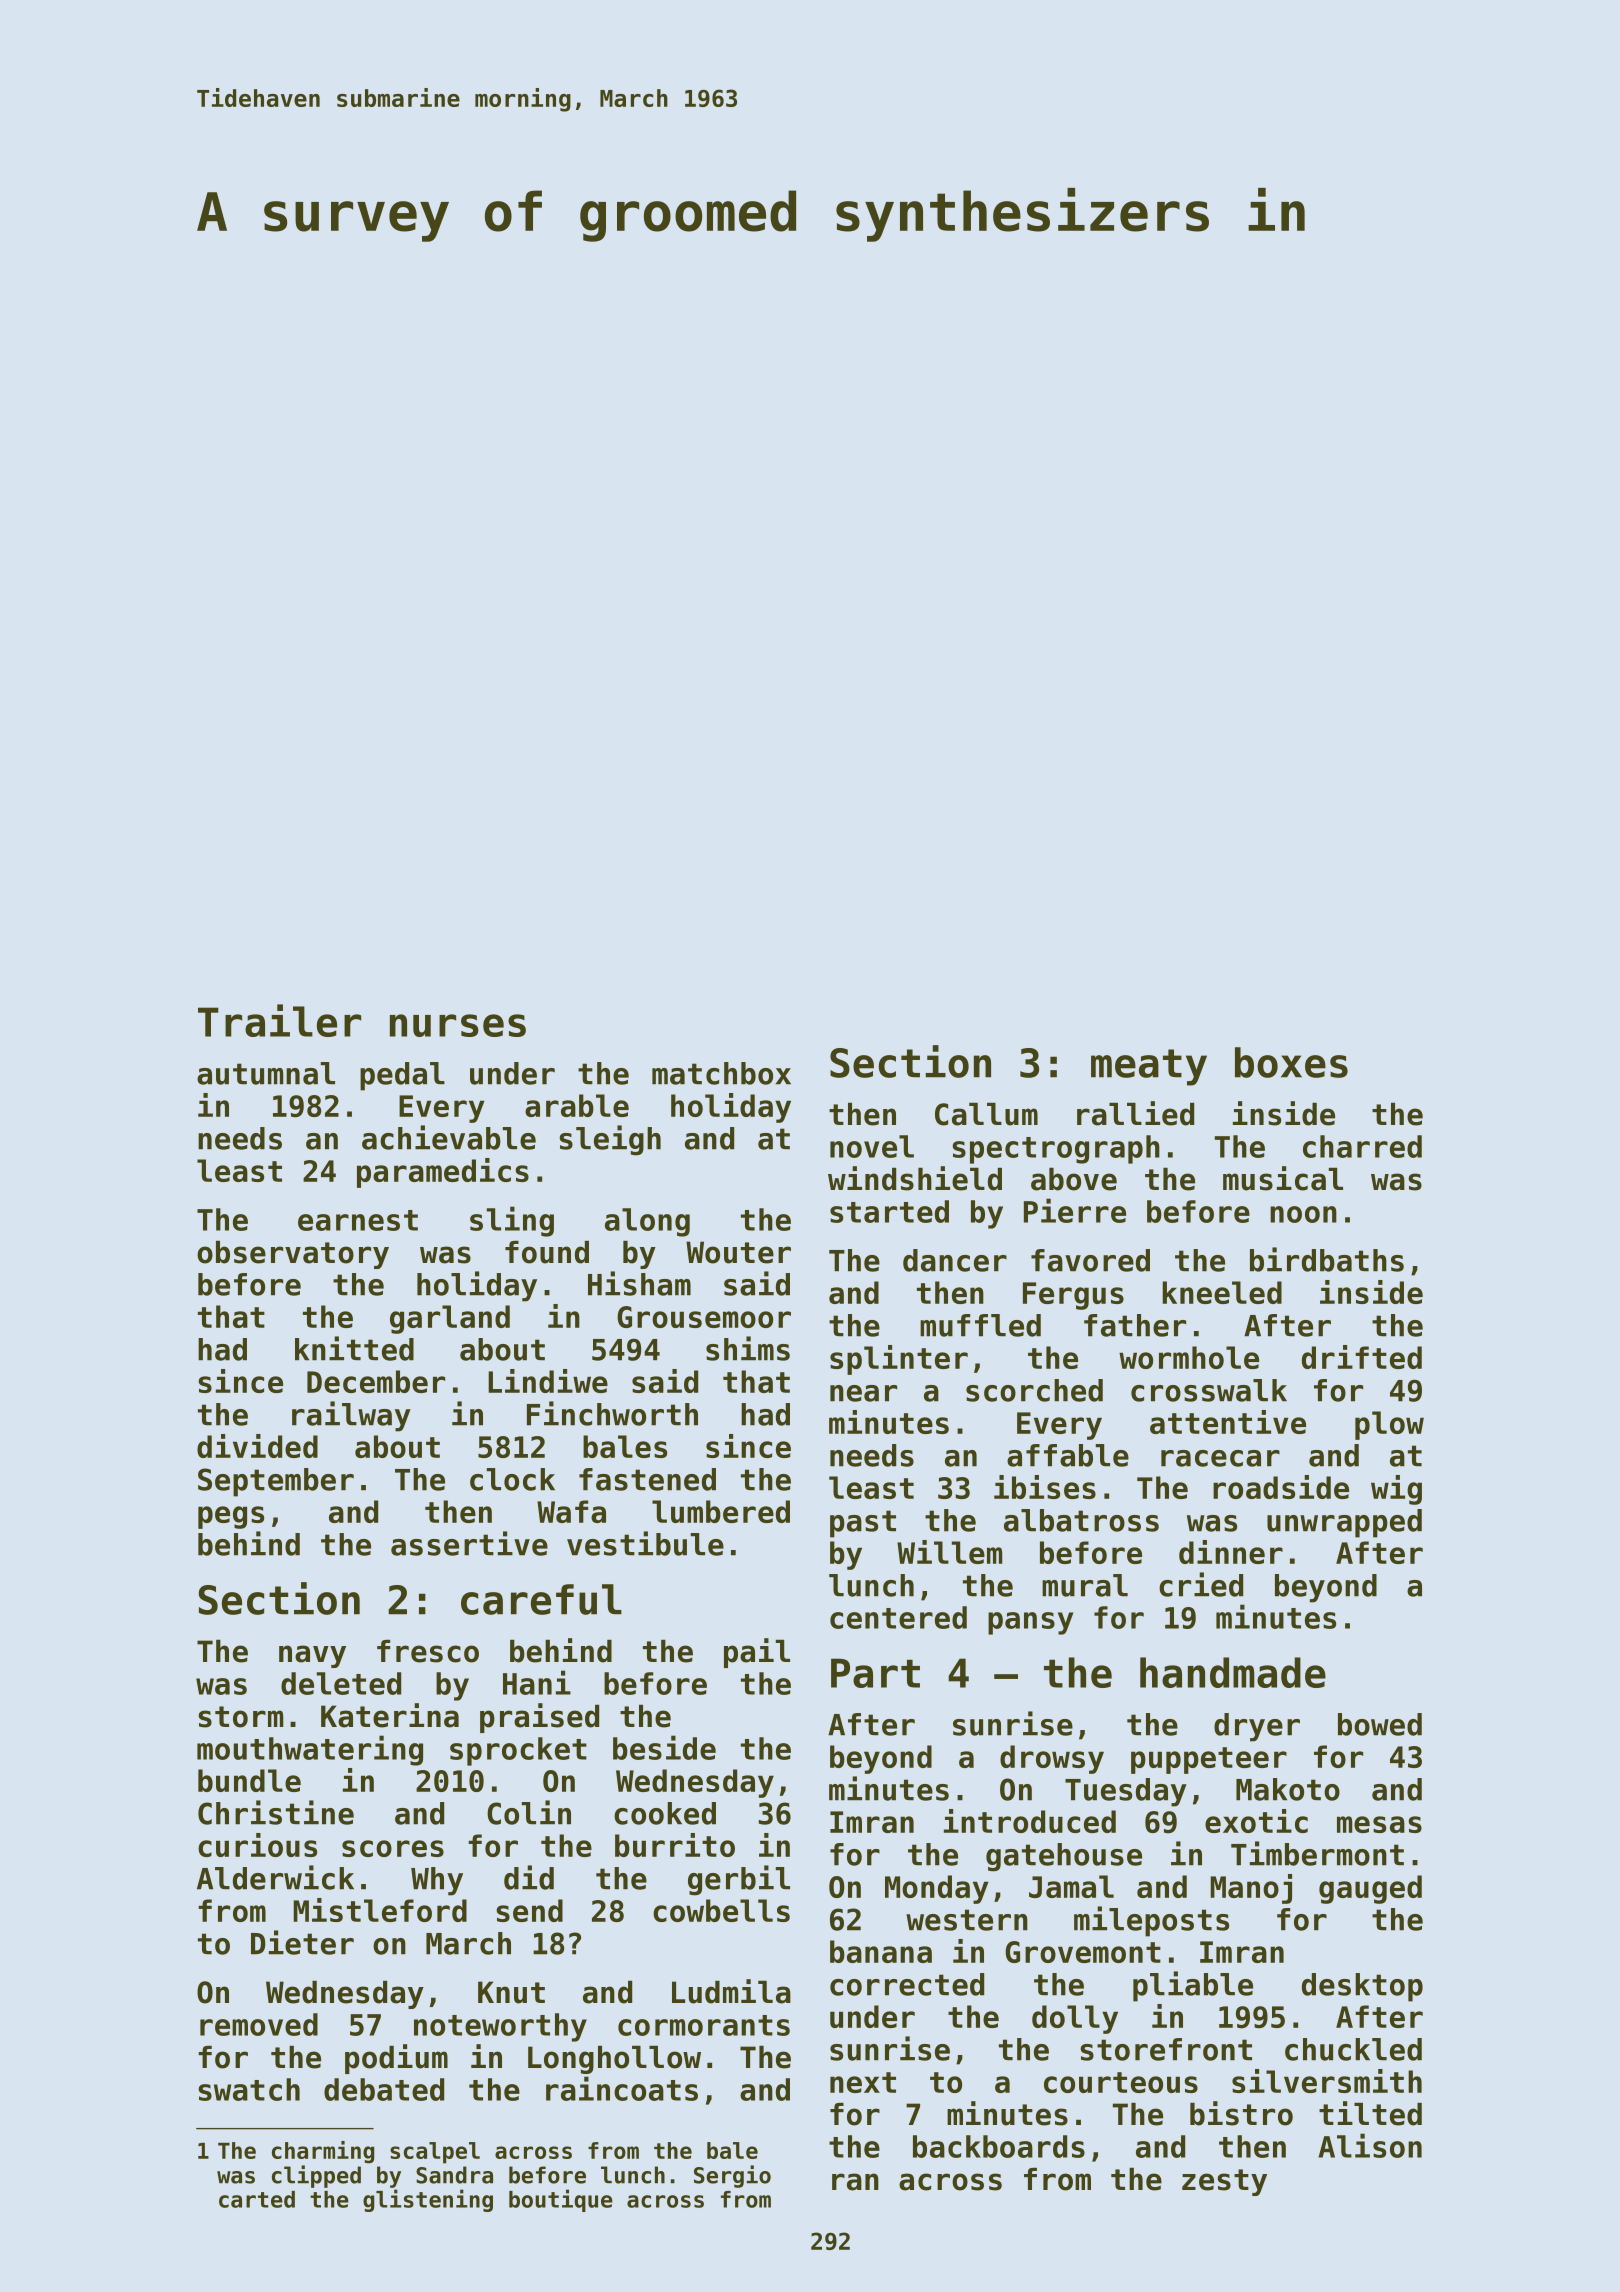 This screenshot has width=1620, height=2292. Describe the element at coordinates (872, 1146) in the screenshot. I see `novel` at that location.
